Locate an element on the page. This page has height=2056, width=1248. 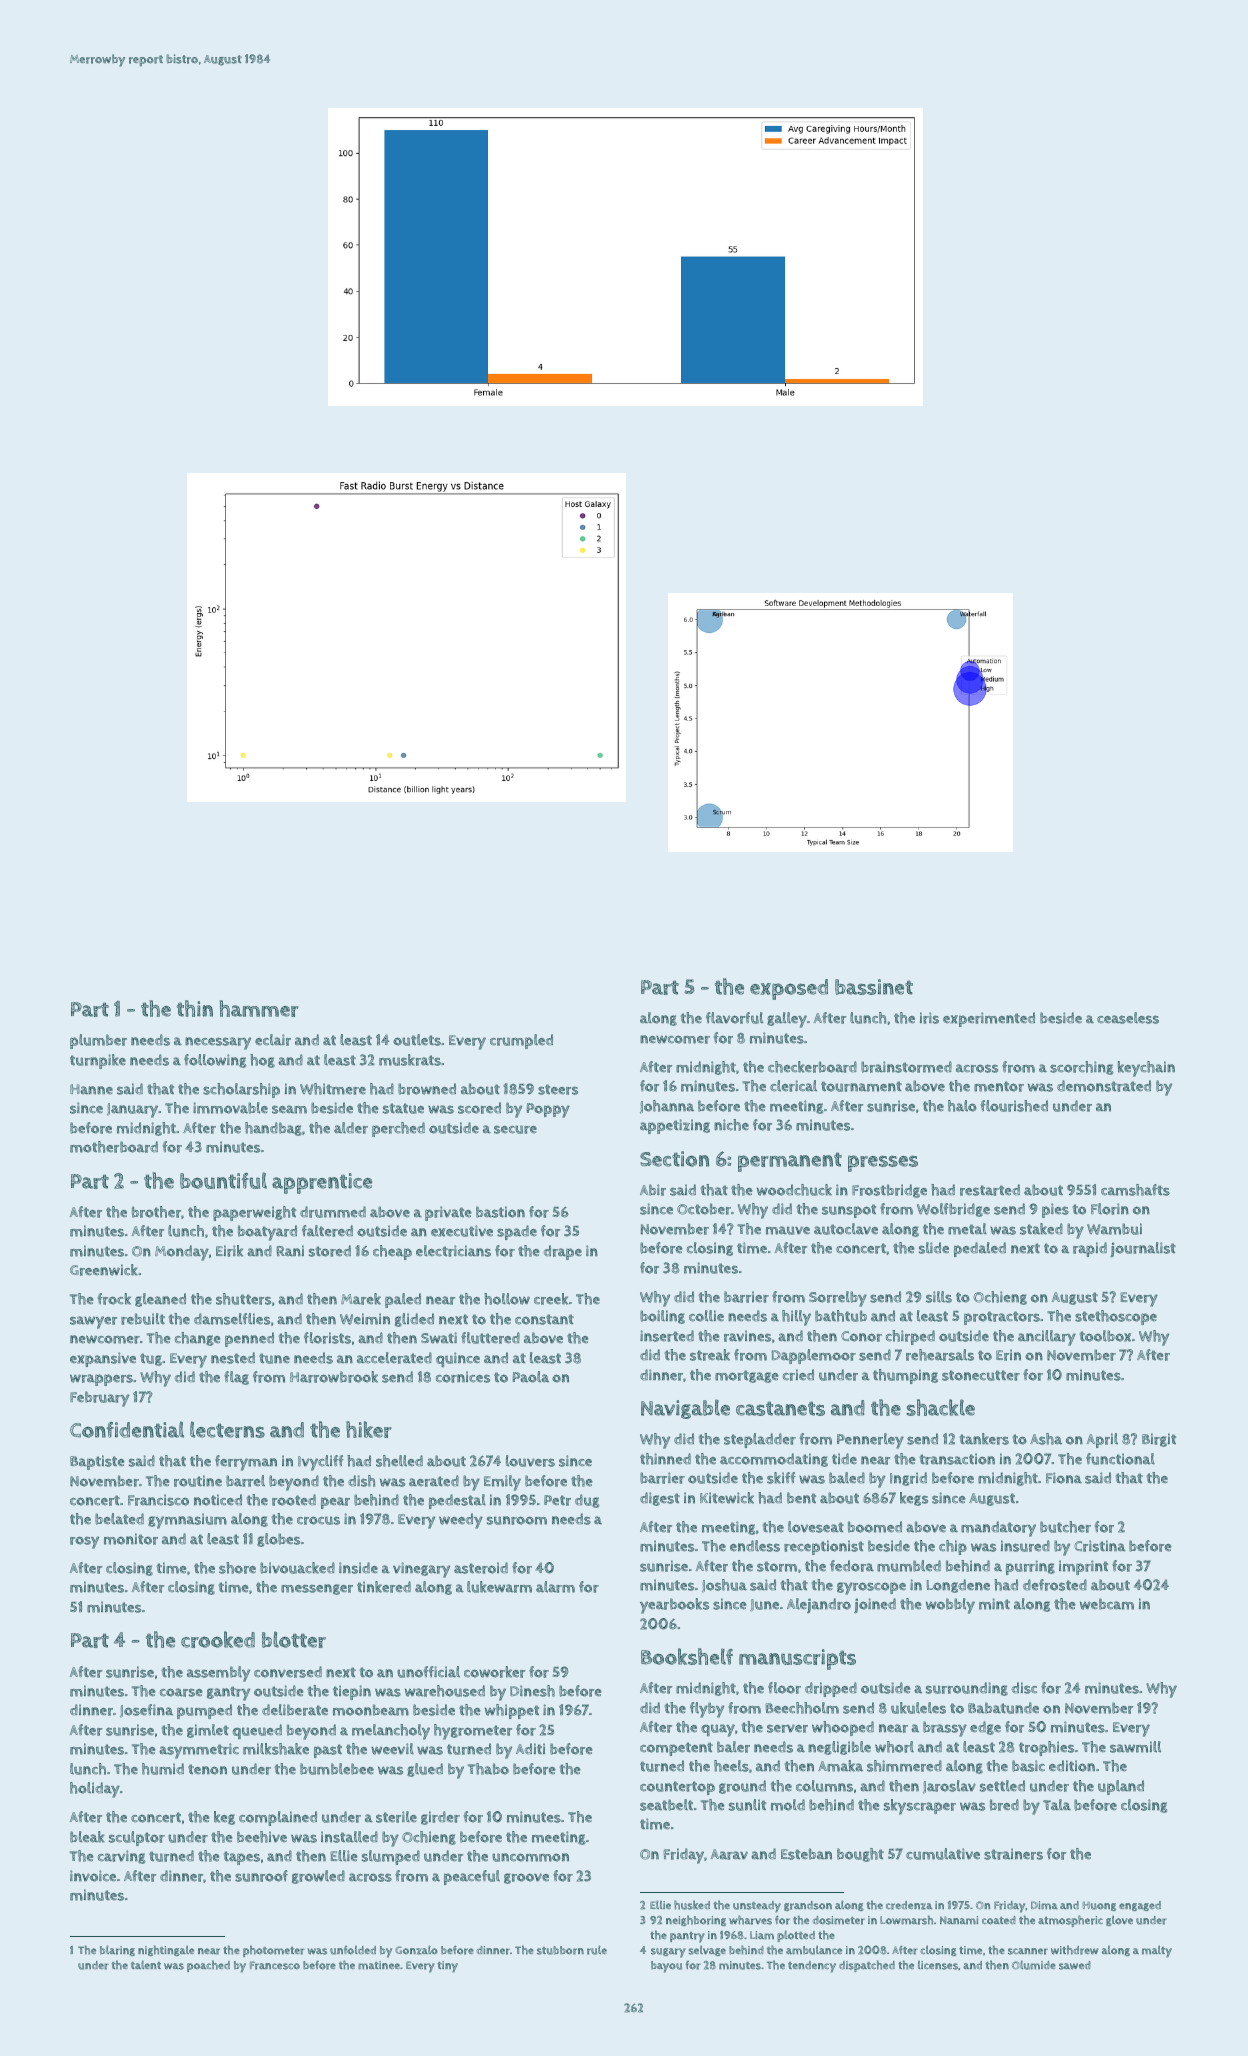
flavorful is located at coordinates (734, 1018).
